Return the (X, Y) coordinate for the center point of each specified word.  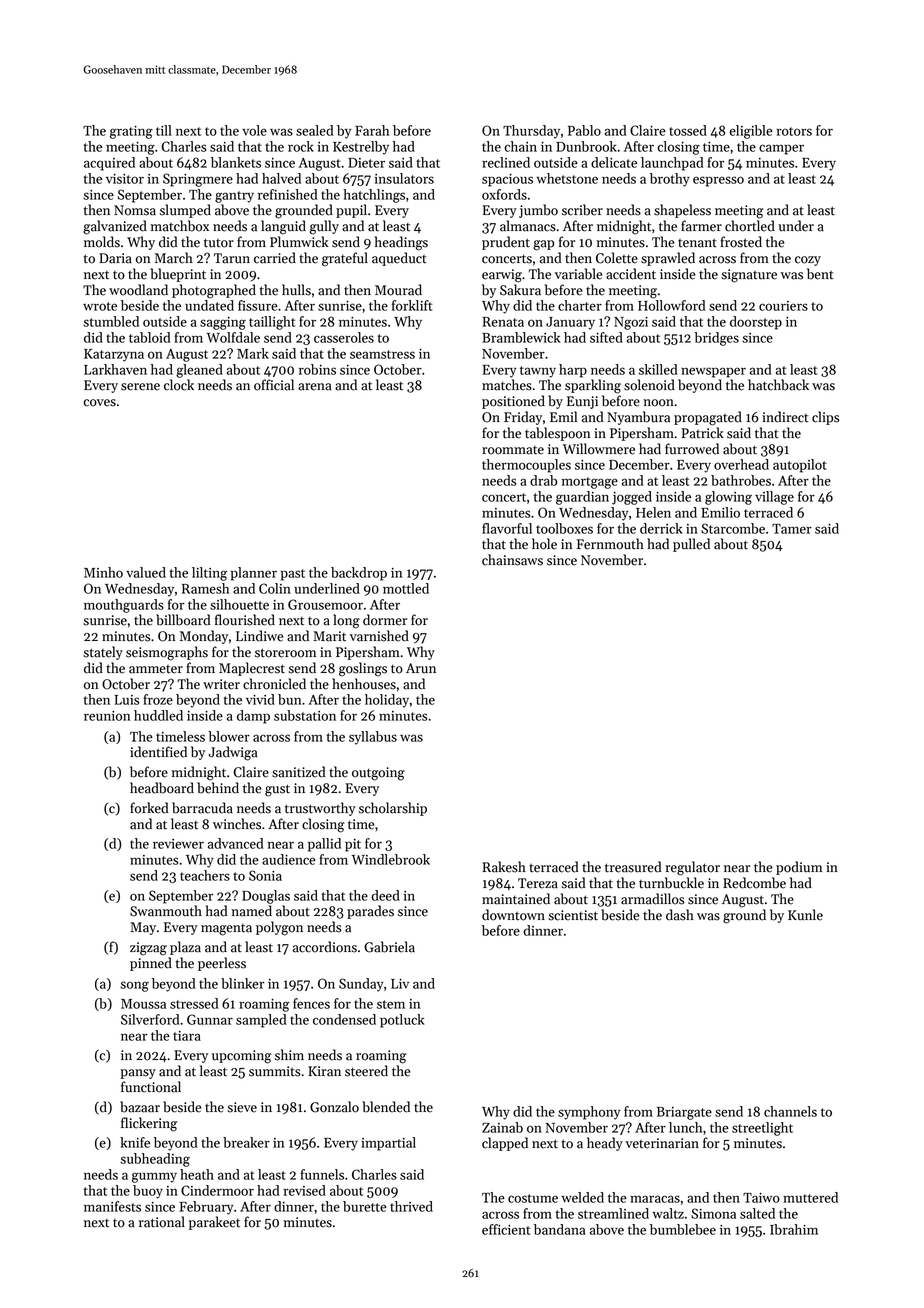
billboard (183, 620)
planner (253, 574)
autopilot (800, 466)
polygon (279, 928)
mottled (406, 588)
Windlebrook (390, 859)
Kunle (805, 915)
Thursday (531, 132)
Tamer (792, 529)
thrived (411, 1206)
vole (254, 130)
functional (151, 1087)
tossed (688, 130)
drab (543, 480)
